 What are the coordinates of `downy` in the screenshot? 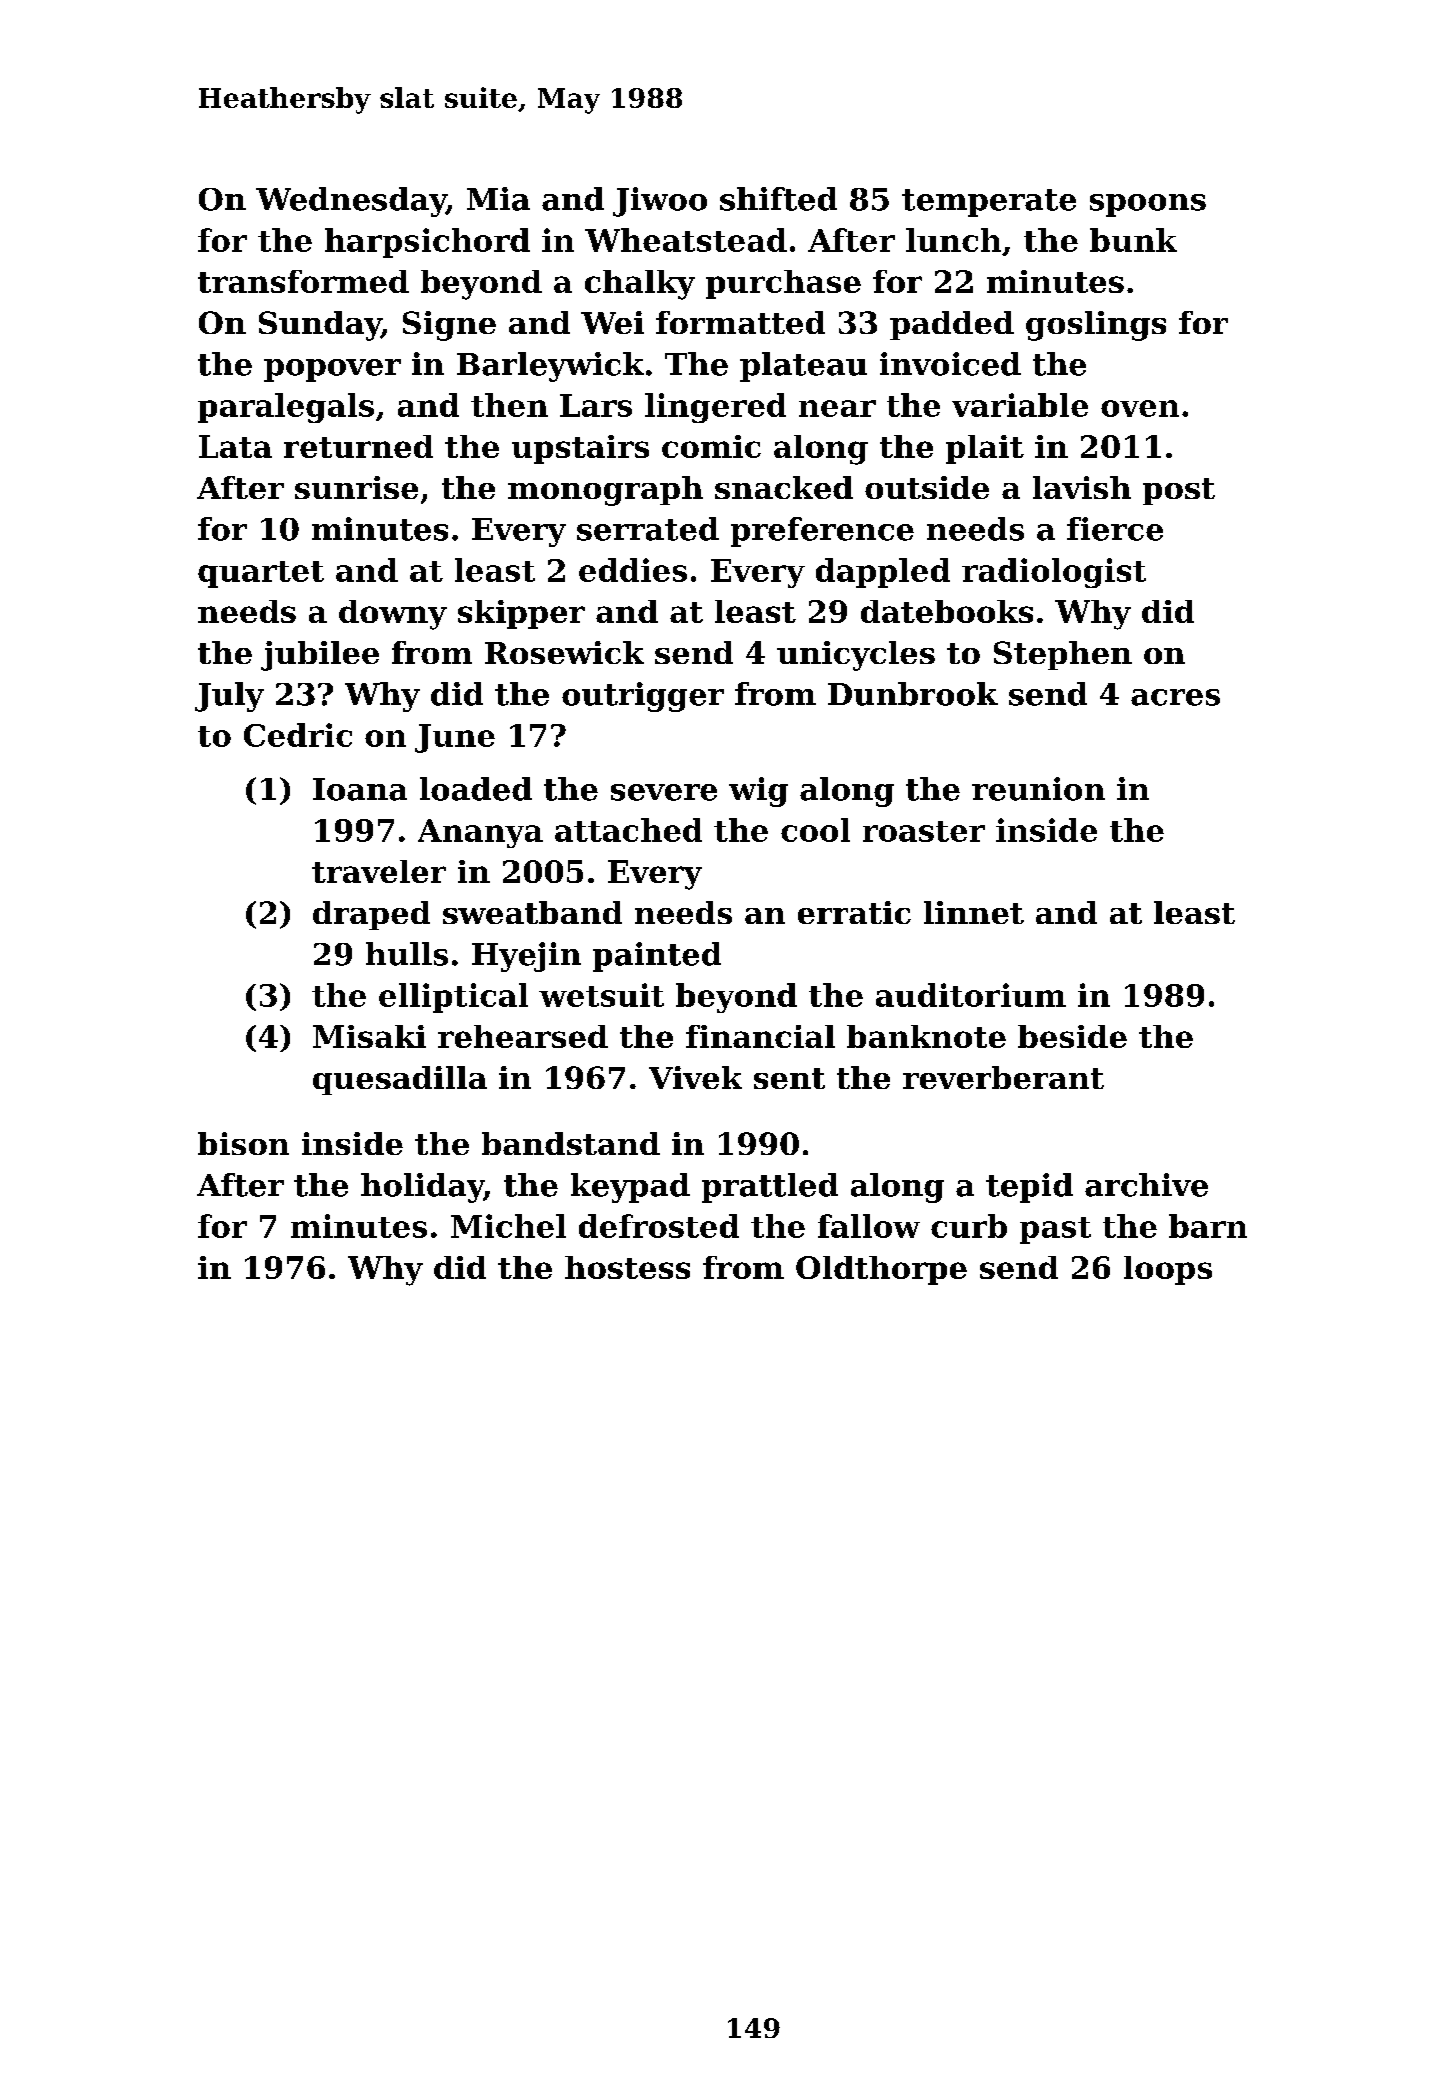 It's located at (393, 615).
